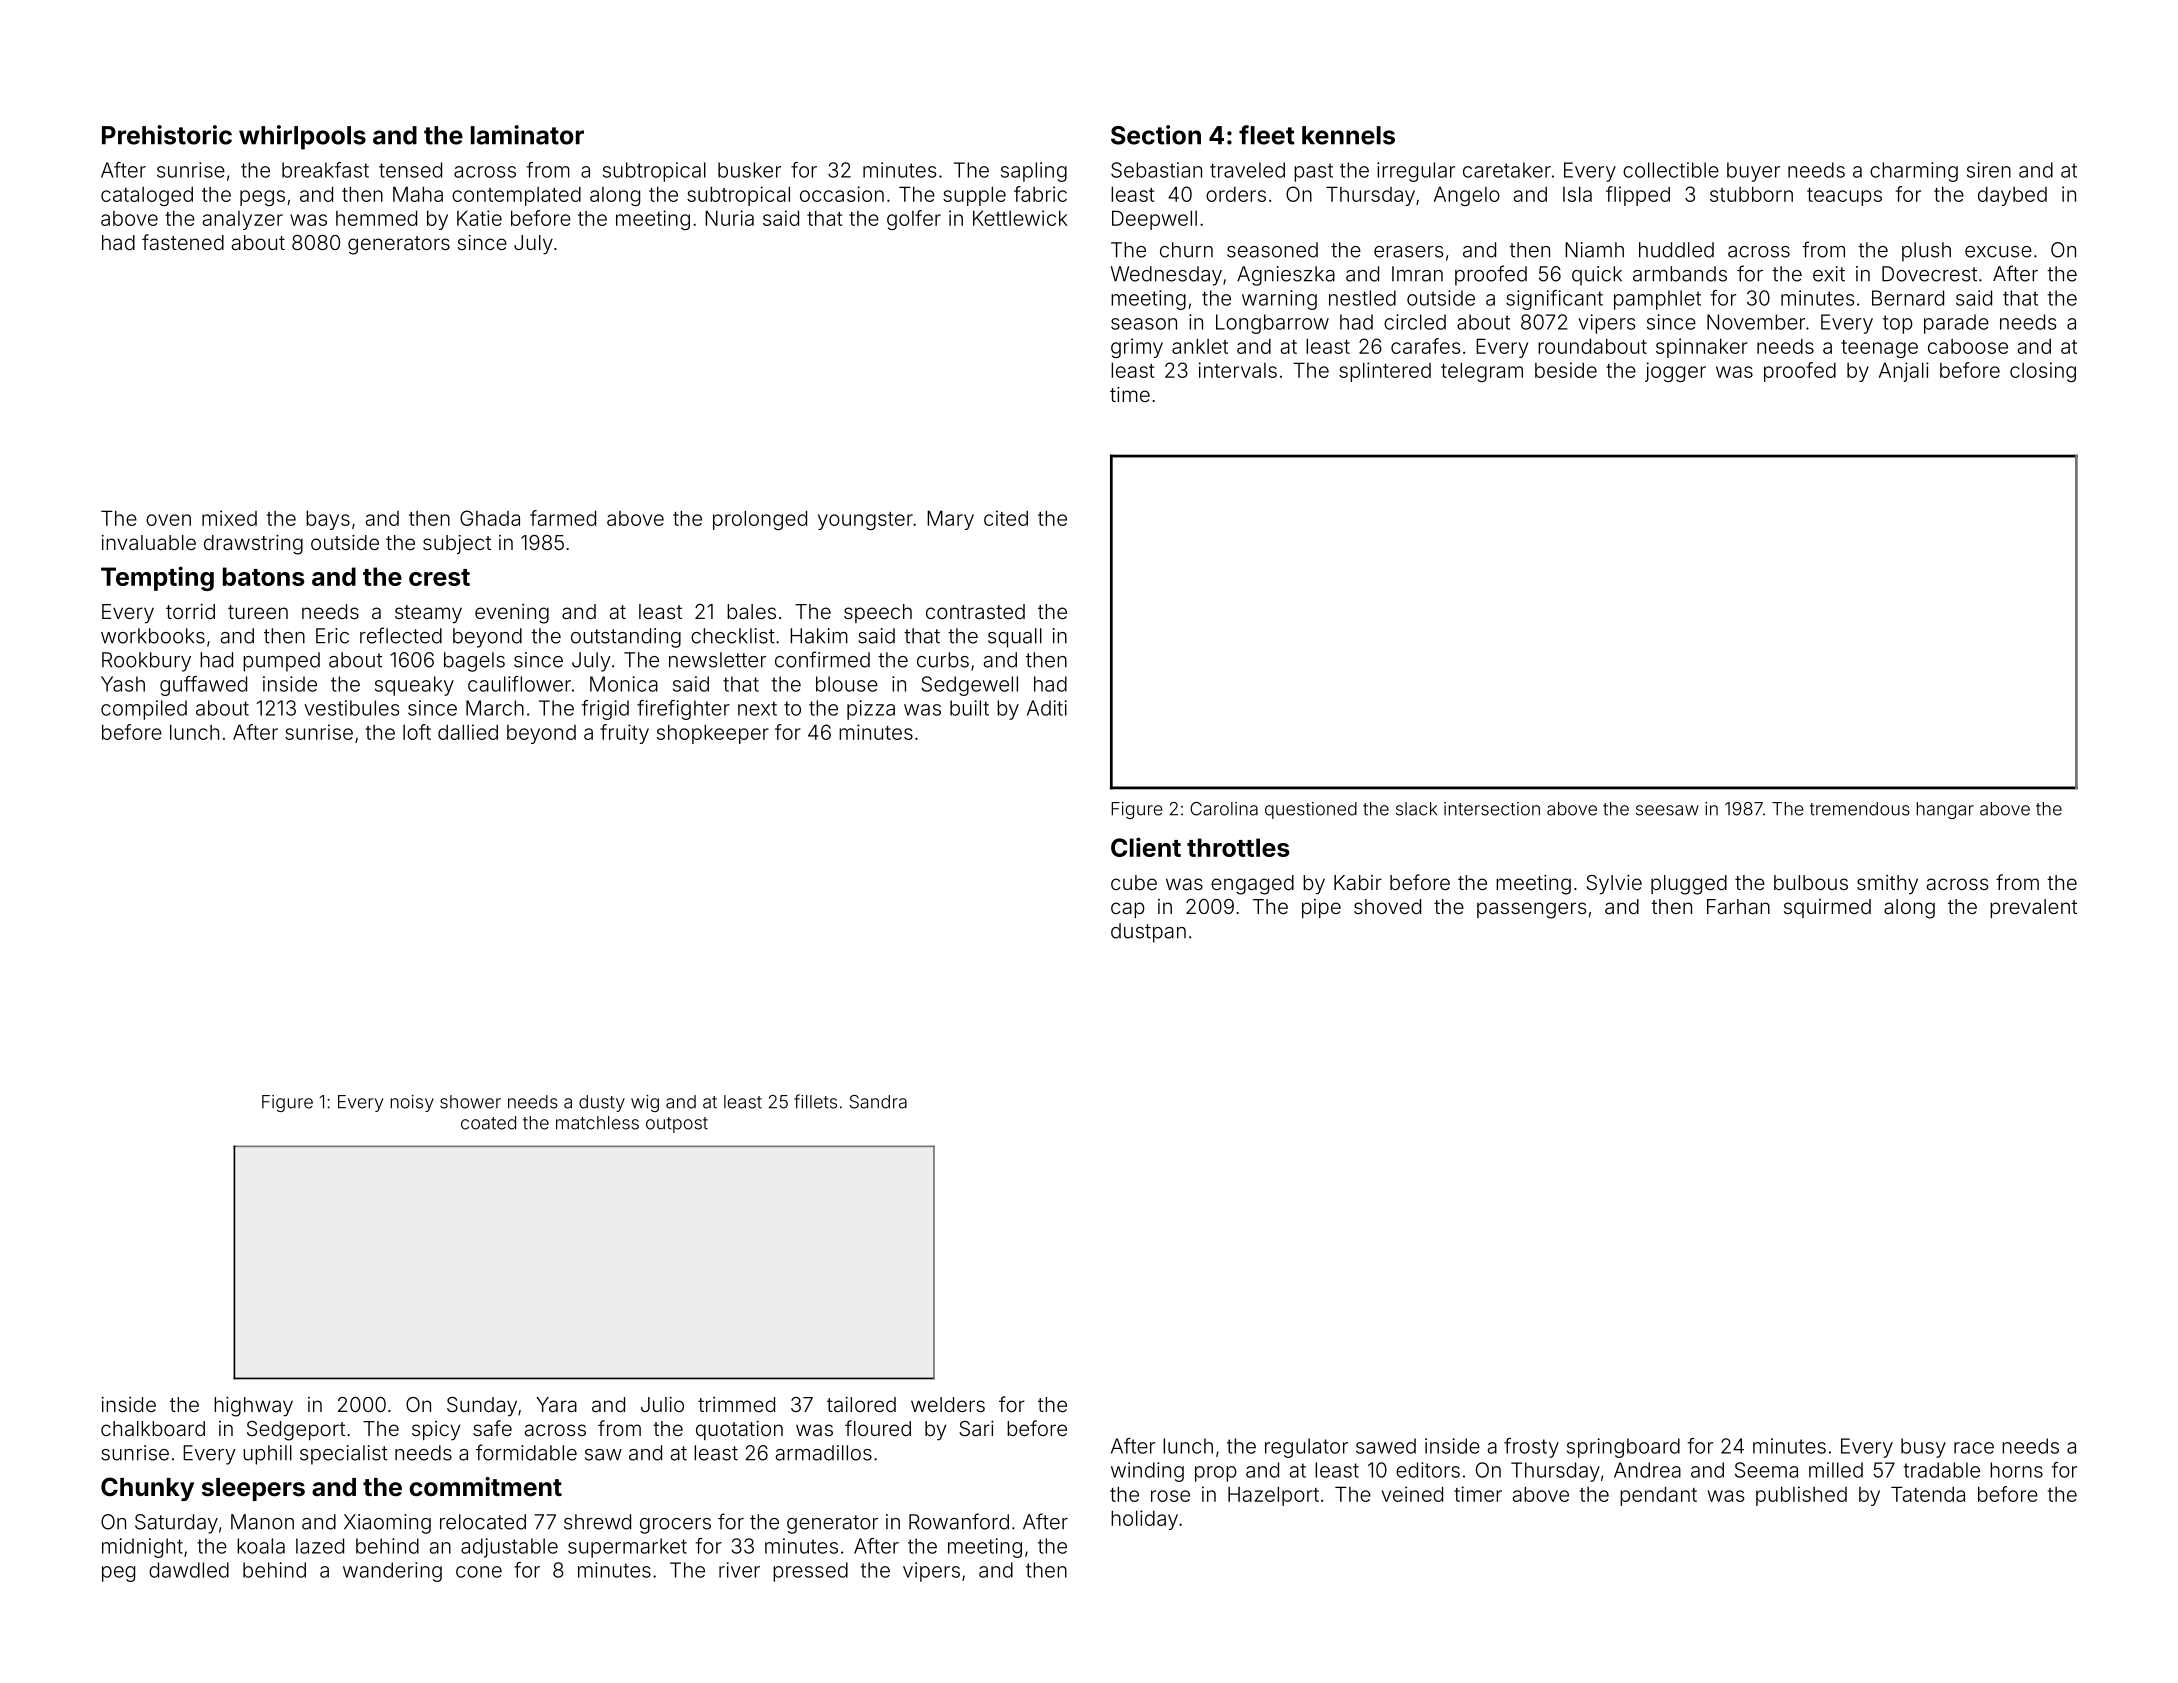 Image resolution: width=2178 pixels, height=1683 pixels. Describe the element at coordinates (253, 1407) in the page. I see `highway` at that location.
